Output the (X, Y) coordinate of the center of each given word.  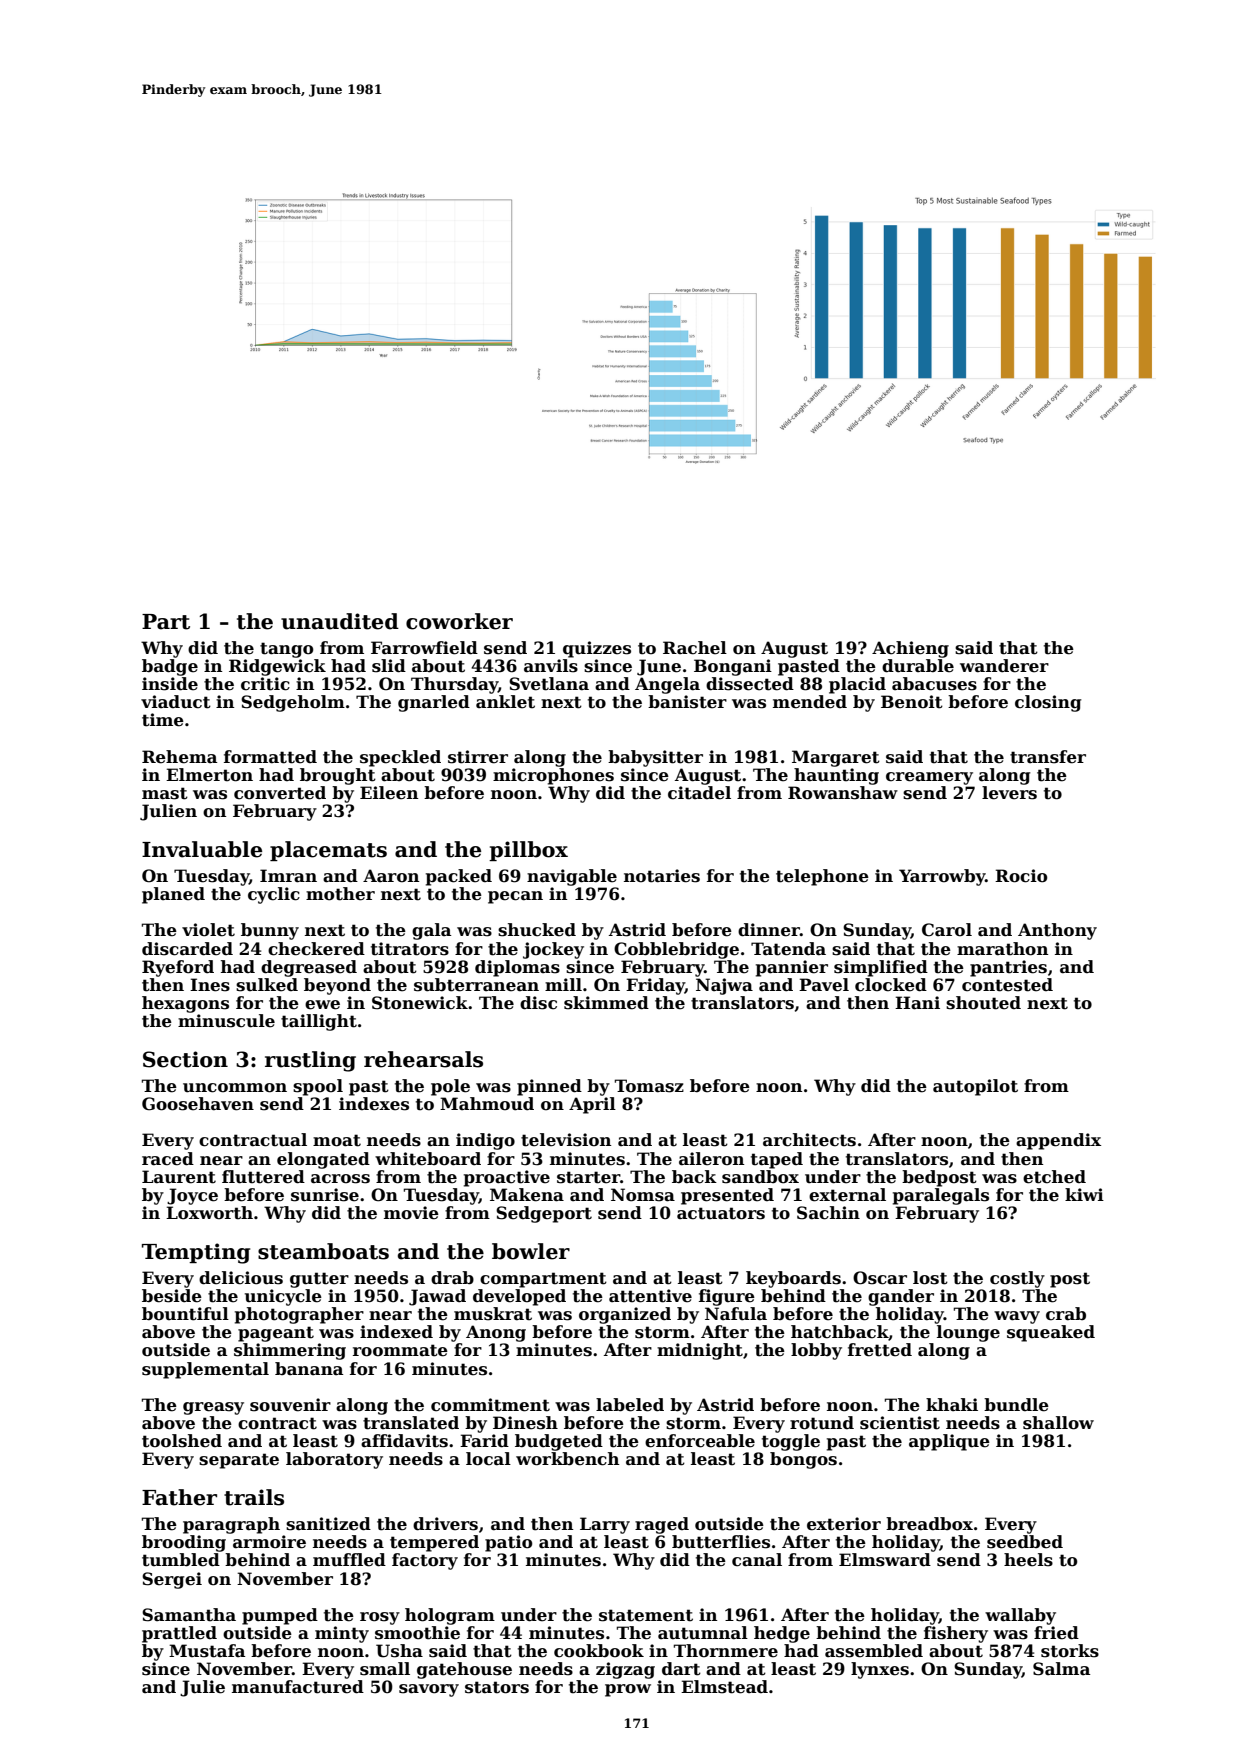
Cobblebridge (676, 950)
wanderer (1004, 666)
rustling (310, 1061)
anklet (505, 702)
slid (389, 666)
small (385, 1669)
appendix (1058, 1141)
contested (1007, 985)
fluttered (263, 1177)
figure (727, 1297)
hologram (450, 1616)
